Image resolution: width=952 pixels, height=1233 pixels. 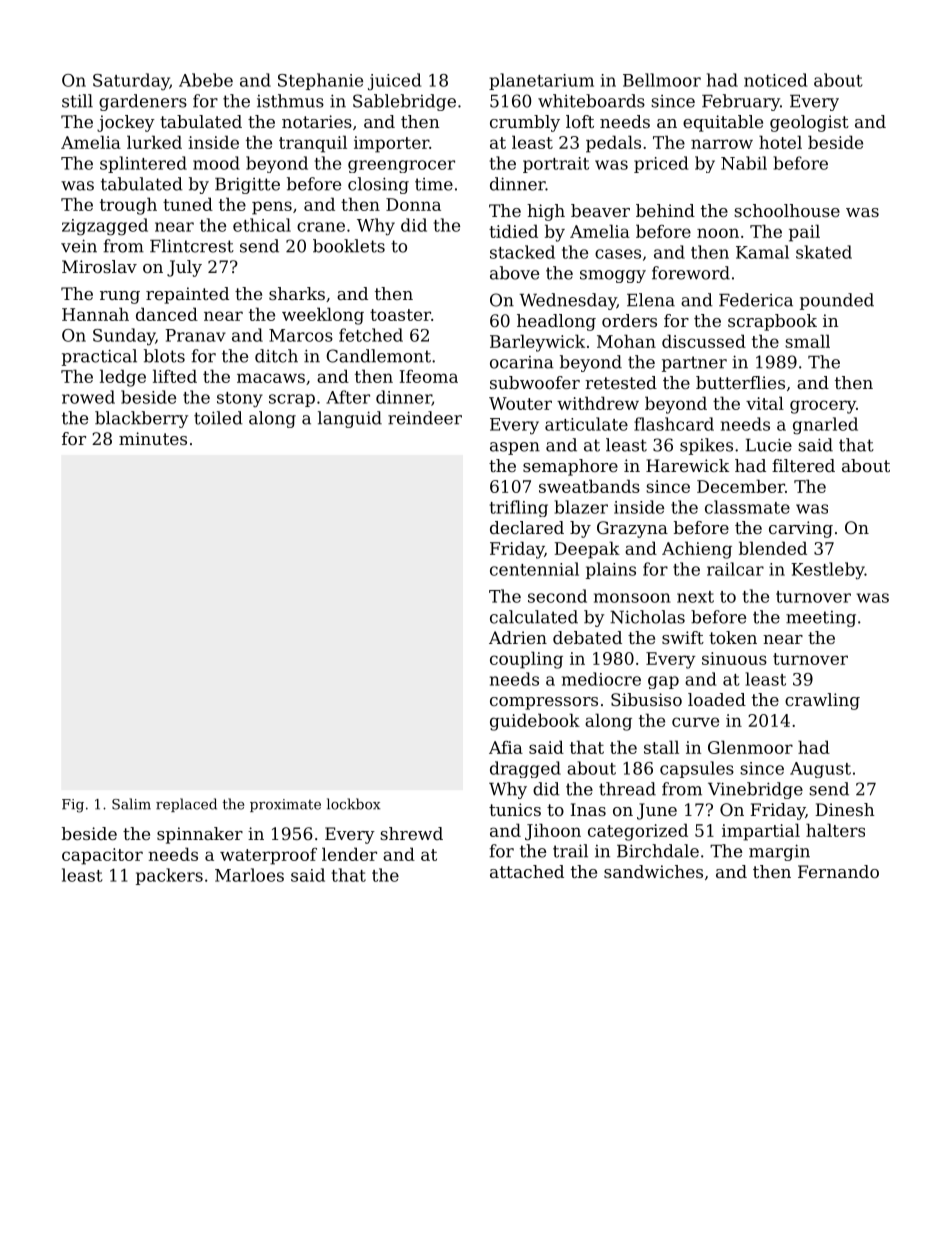 What do you see at coordinates (520, 403) in the screenshot?
I see `Wouter` at bounding box center [520, 403].
